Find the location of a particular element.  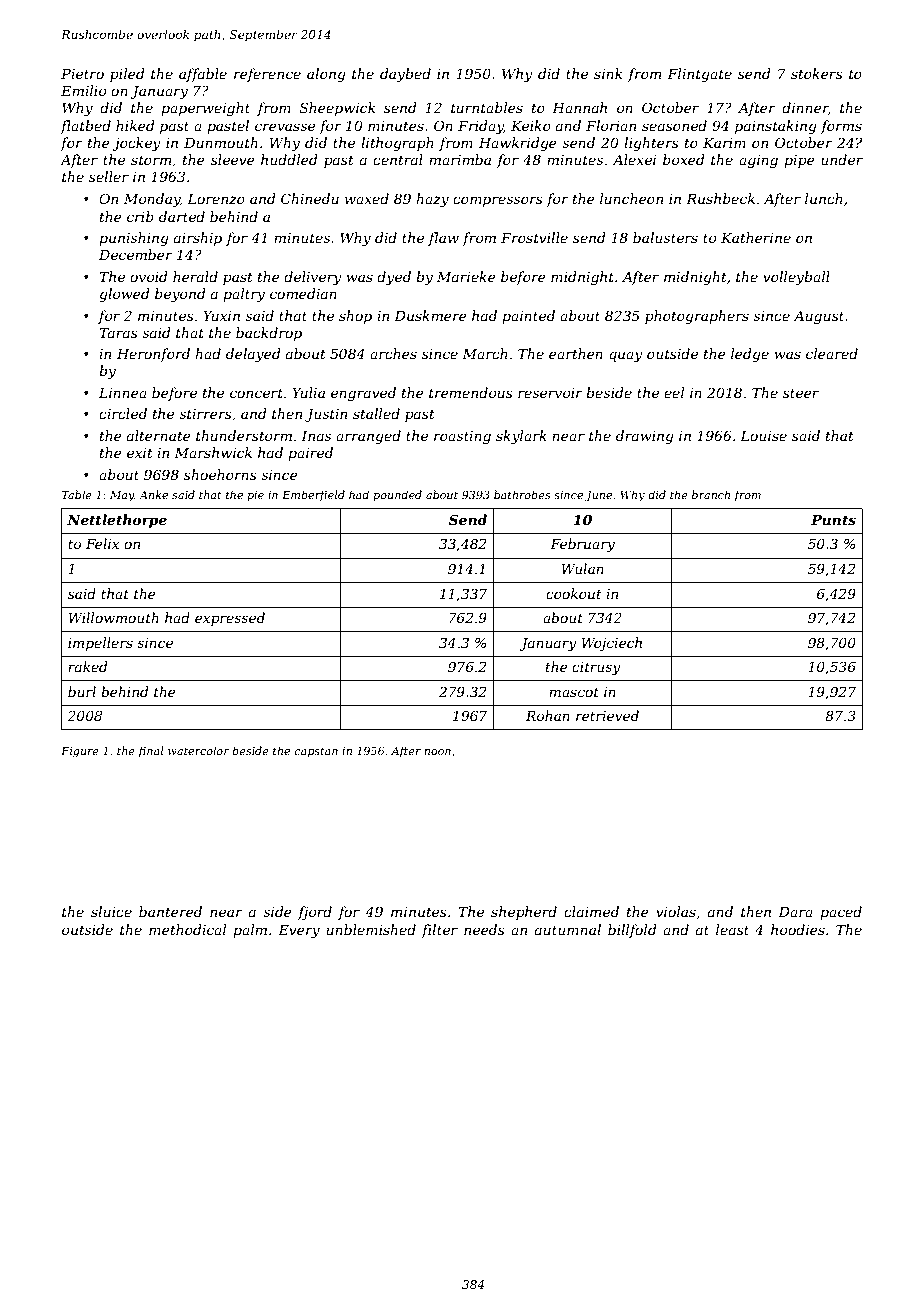

stokers is located at coordinates (817, 73).
